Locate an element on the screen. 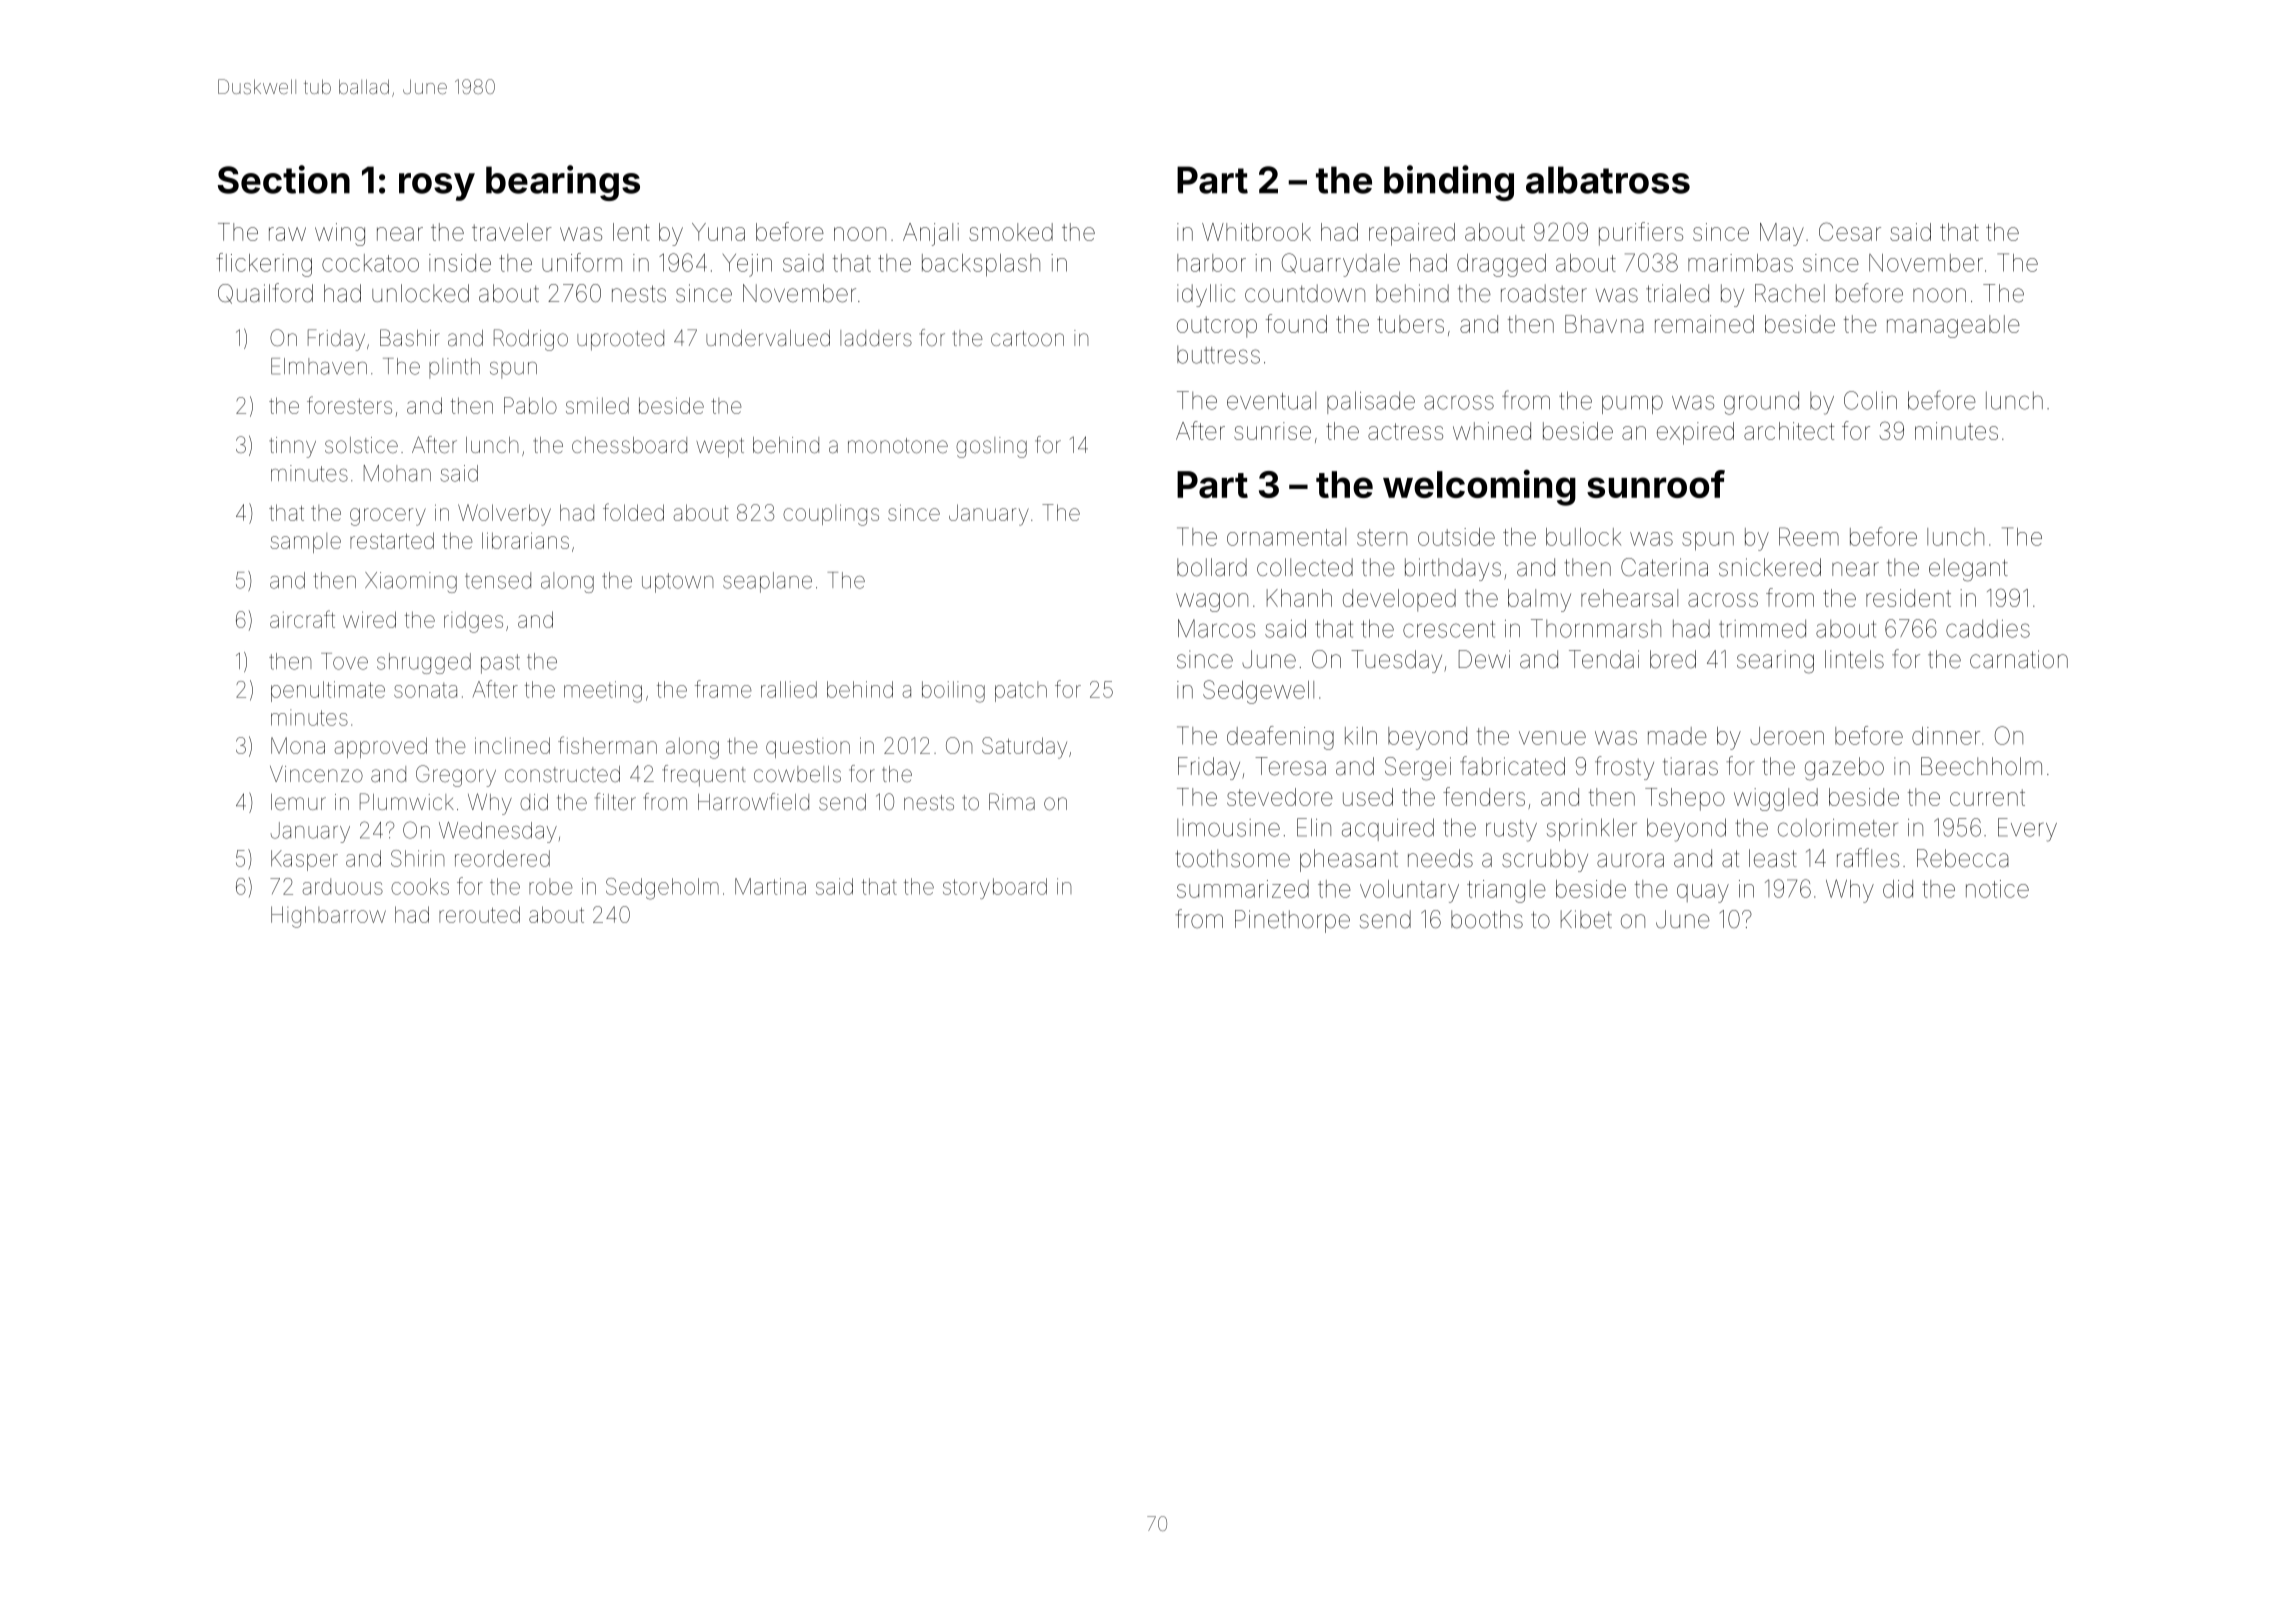 This screenshot has width=2292, height=1620. albatross is located at coordinates (1608, 180).
